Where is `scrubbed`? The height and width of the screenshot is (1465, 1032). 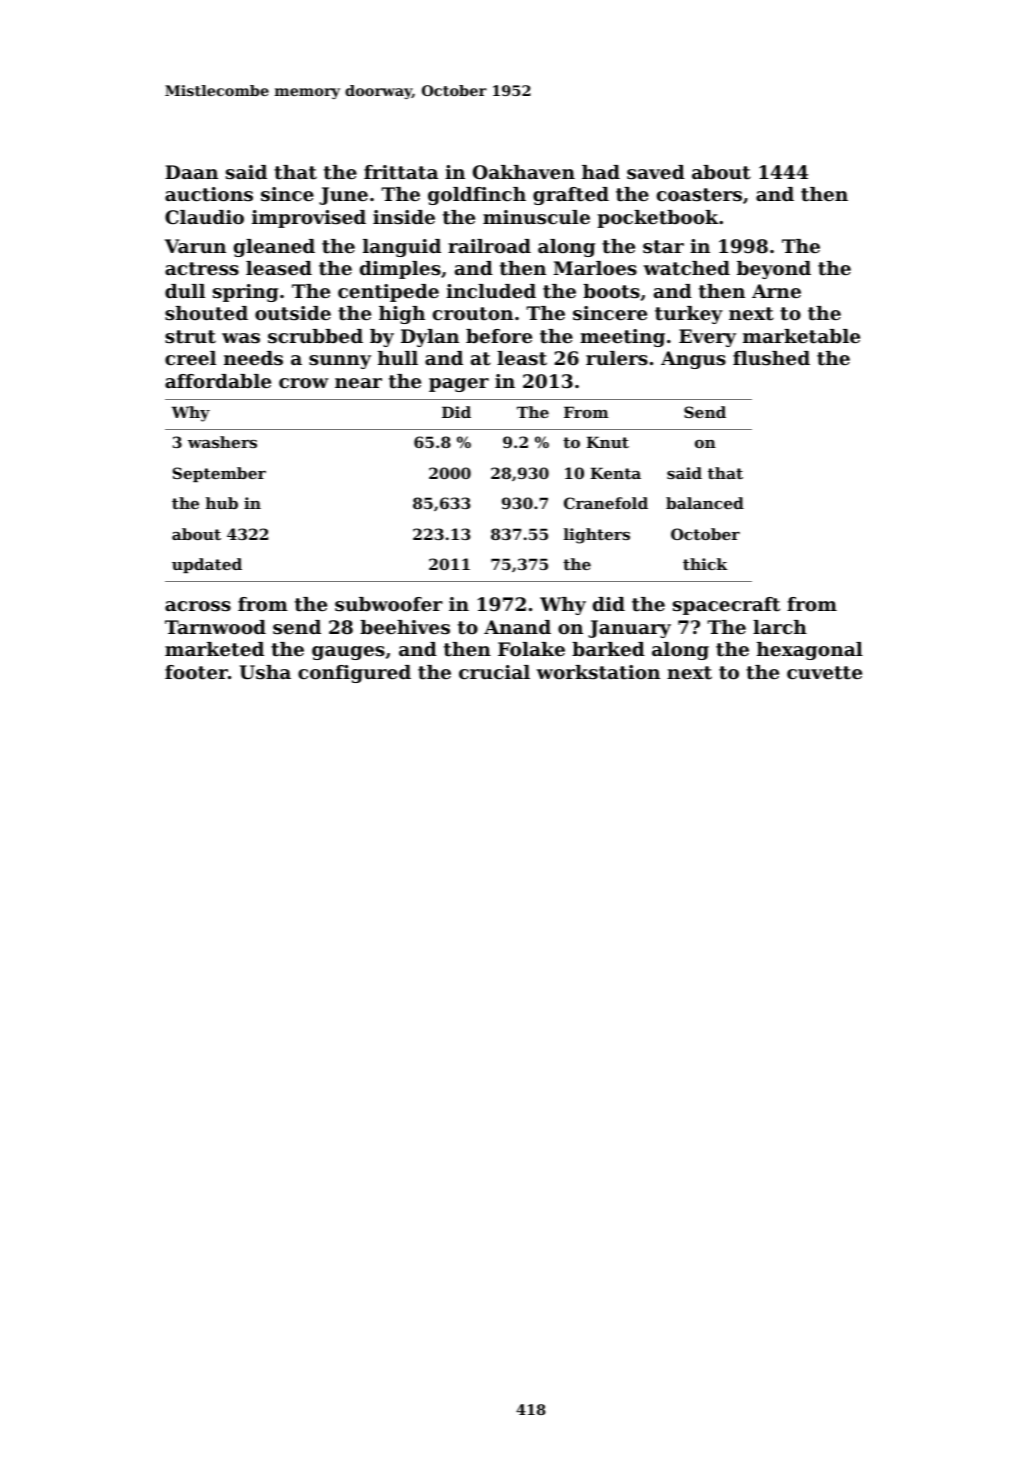
scrubbed is located at coordinates (315, 336).
